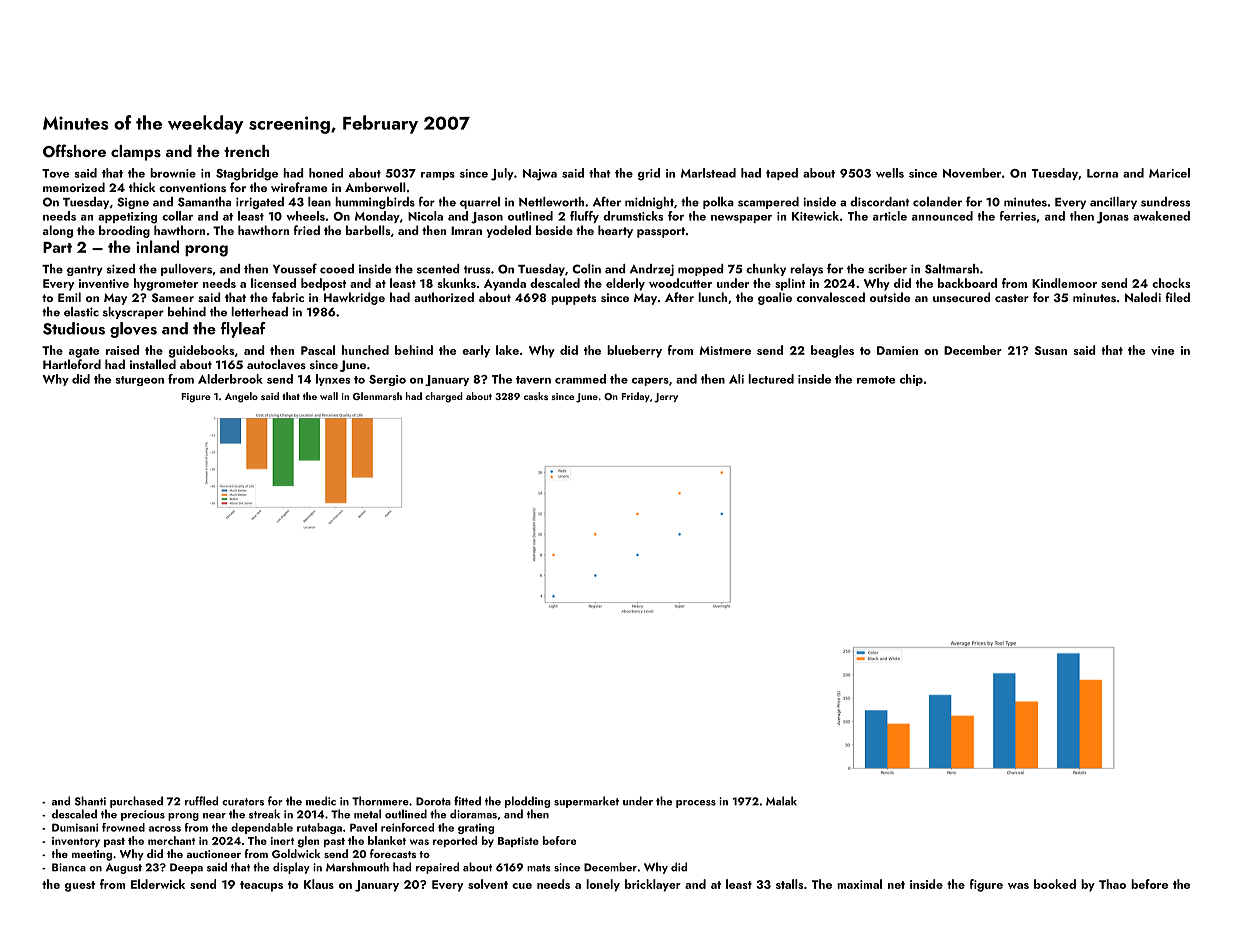 This document has width=1233, height=952. I want to click on Jerry, so click(666, 398).
